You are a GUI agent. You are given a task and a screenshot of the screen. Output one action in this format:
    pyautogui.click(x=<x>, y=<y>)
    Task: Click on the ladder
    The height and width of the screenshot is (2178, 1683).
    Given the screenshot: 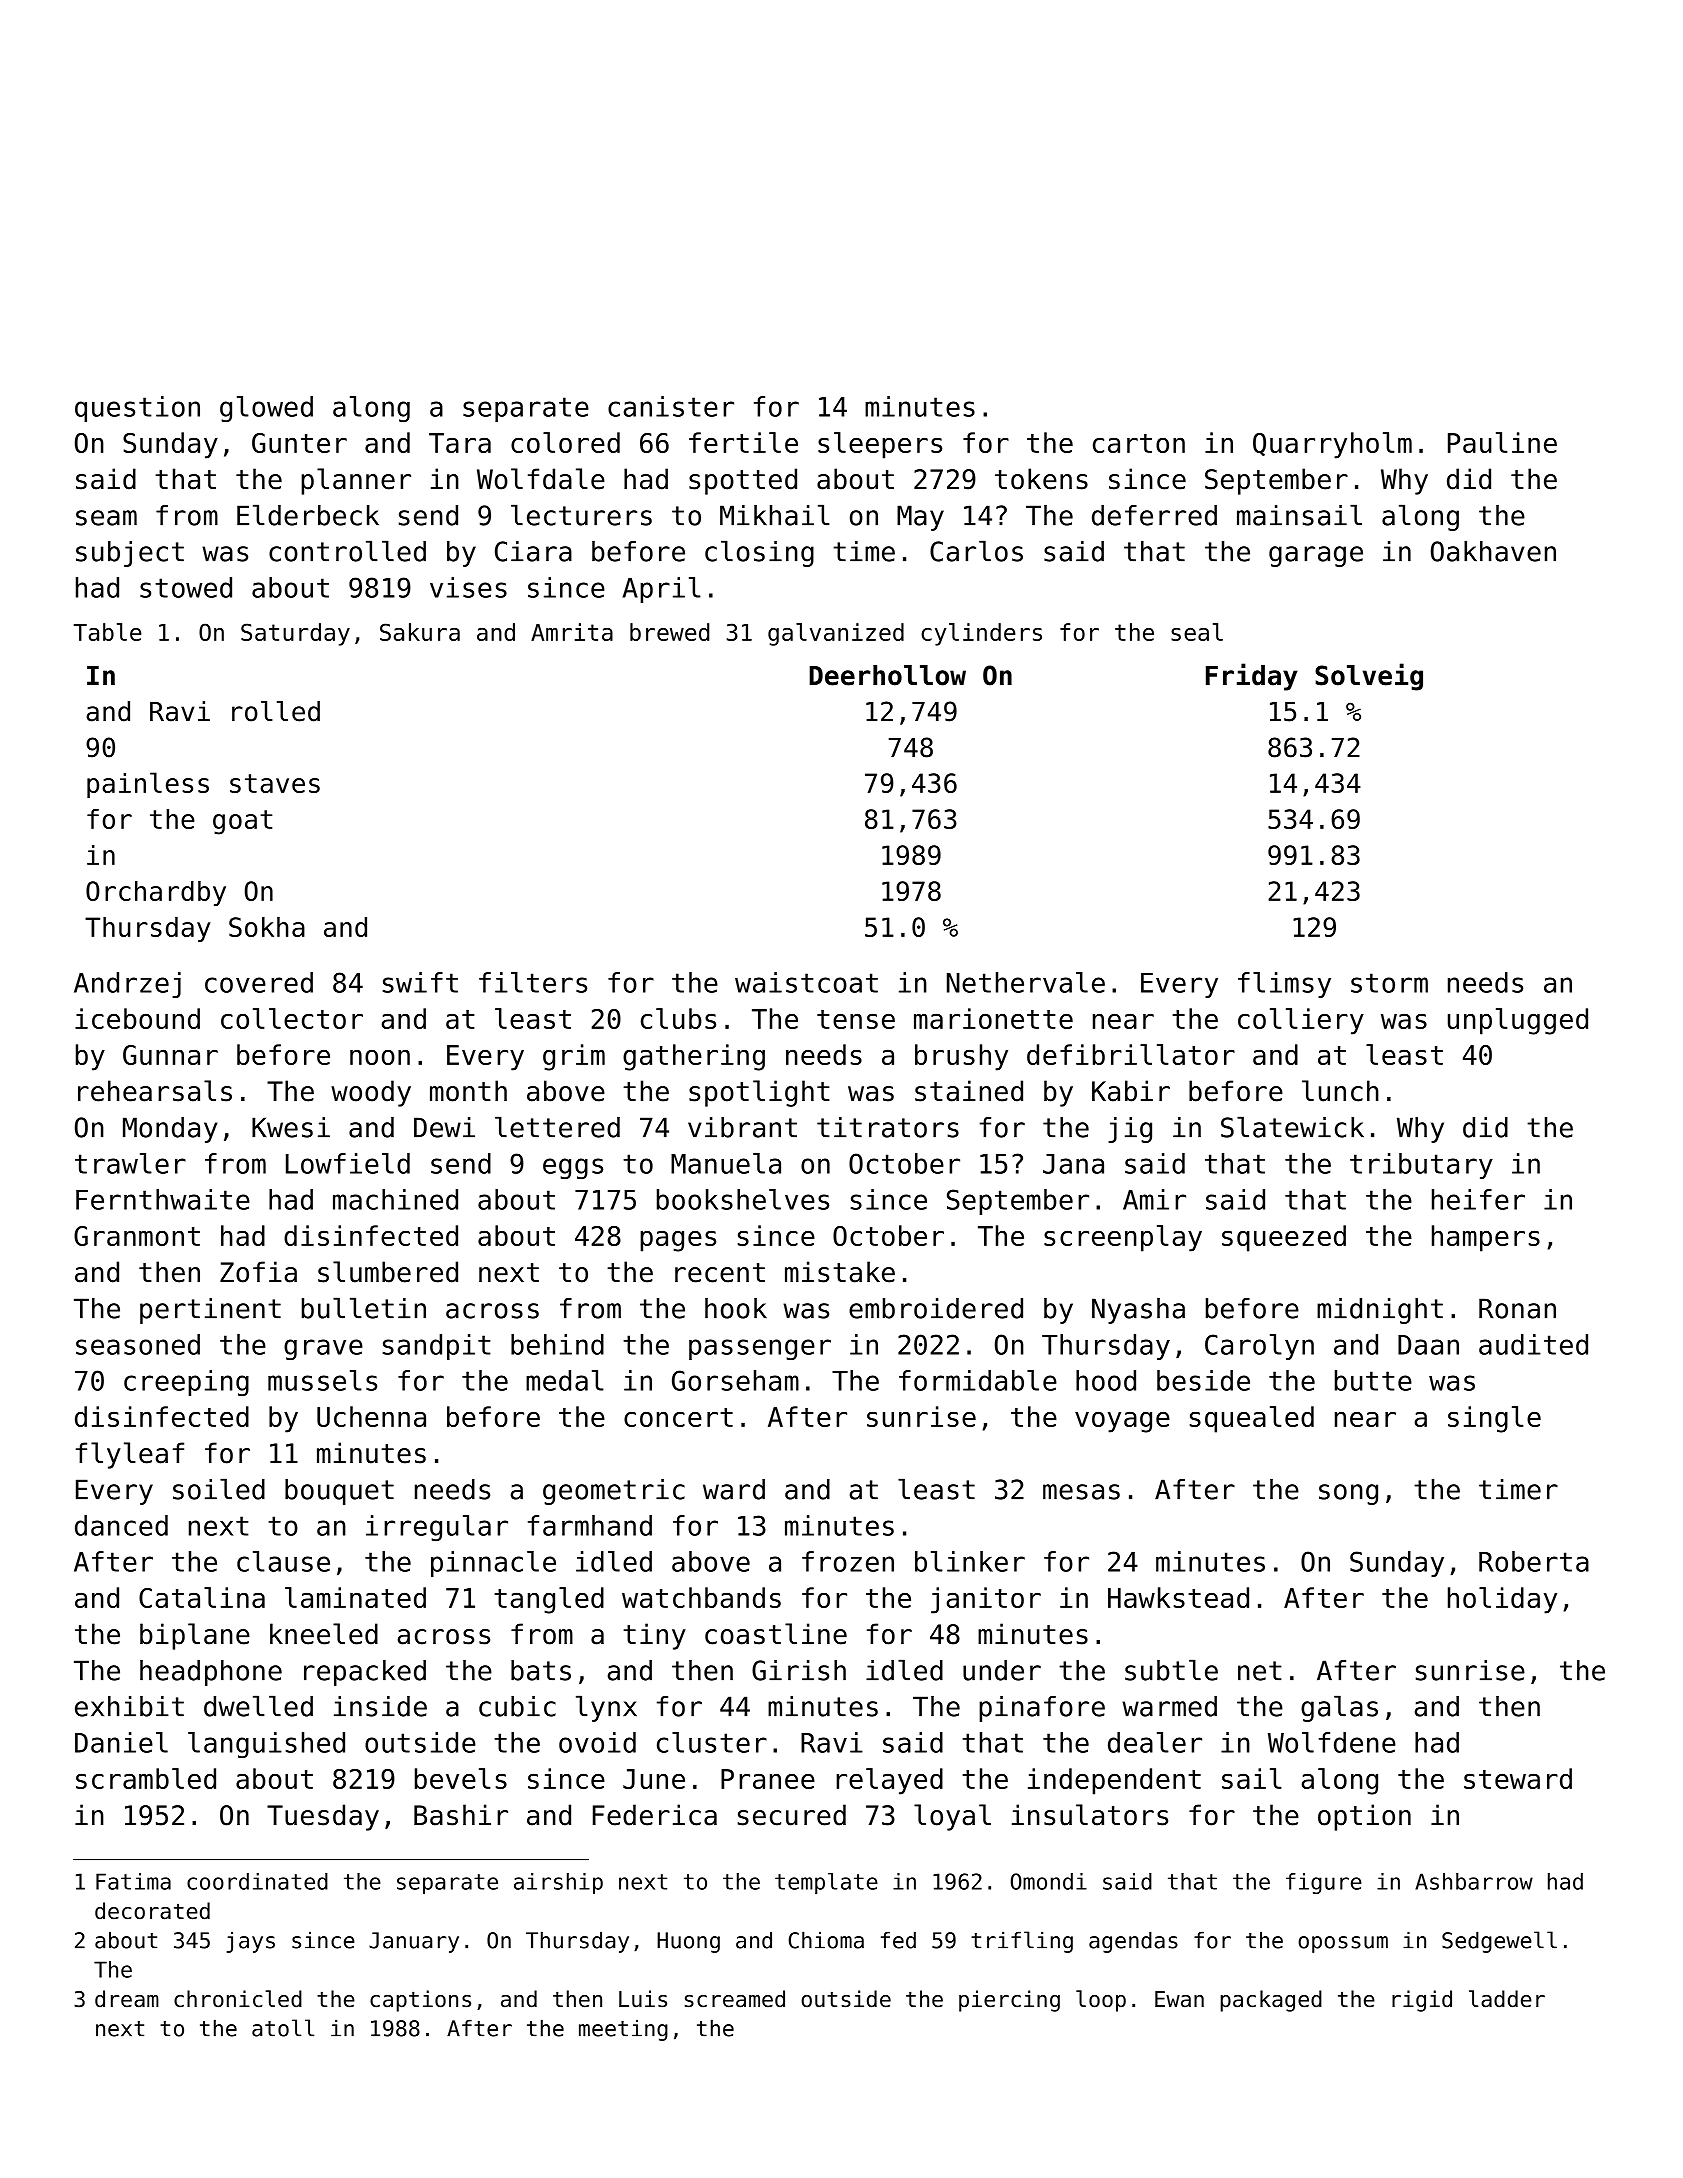 What is the action you would take?
    pyautogui.click(x=1507, y=1999)
